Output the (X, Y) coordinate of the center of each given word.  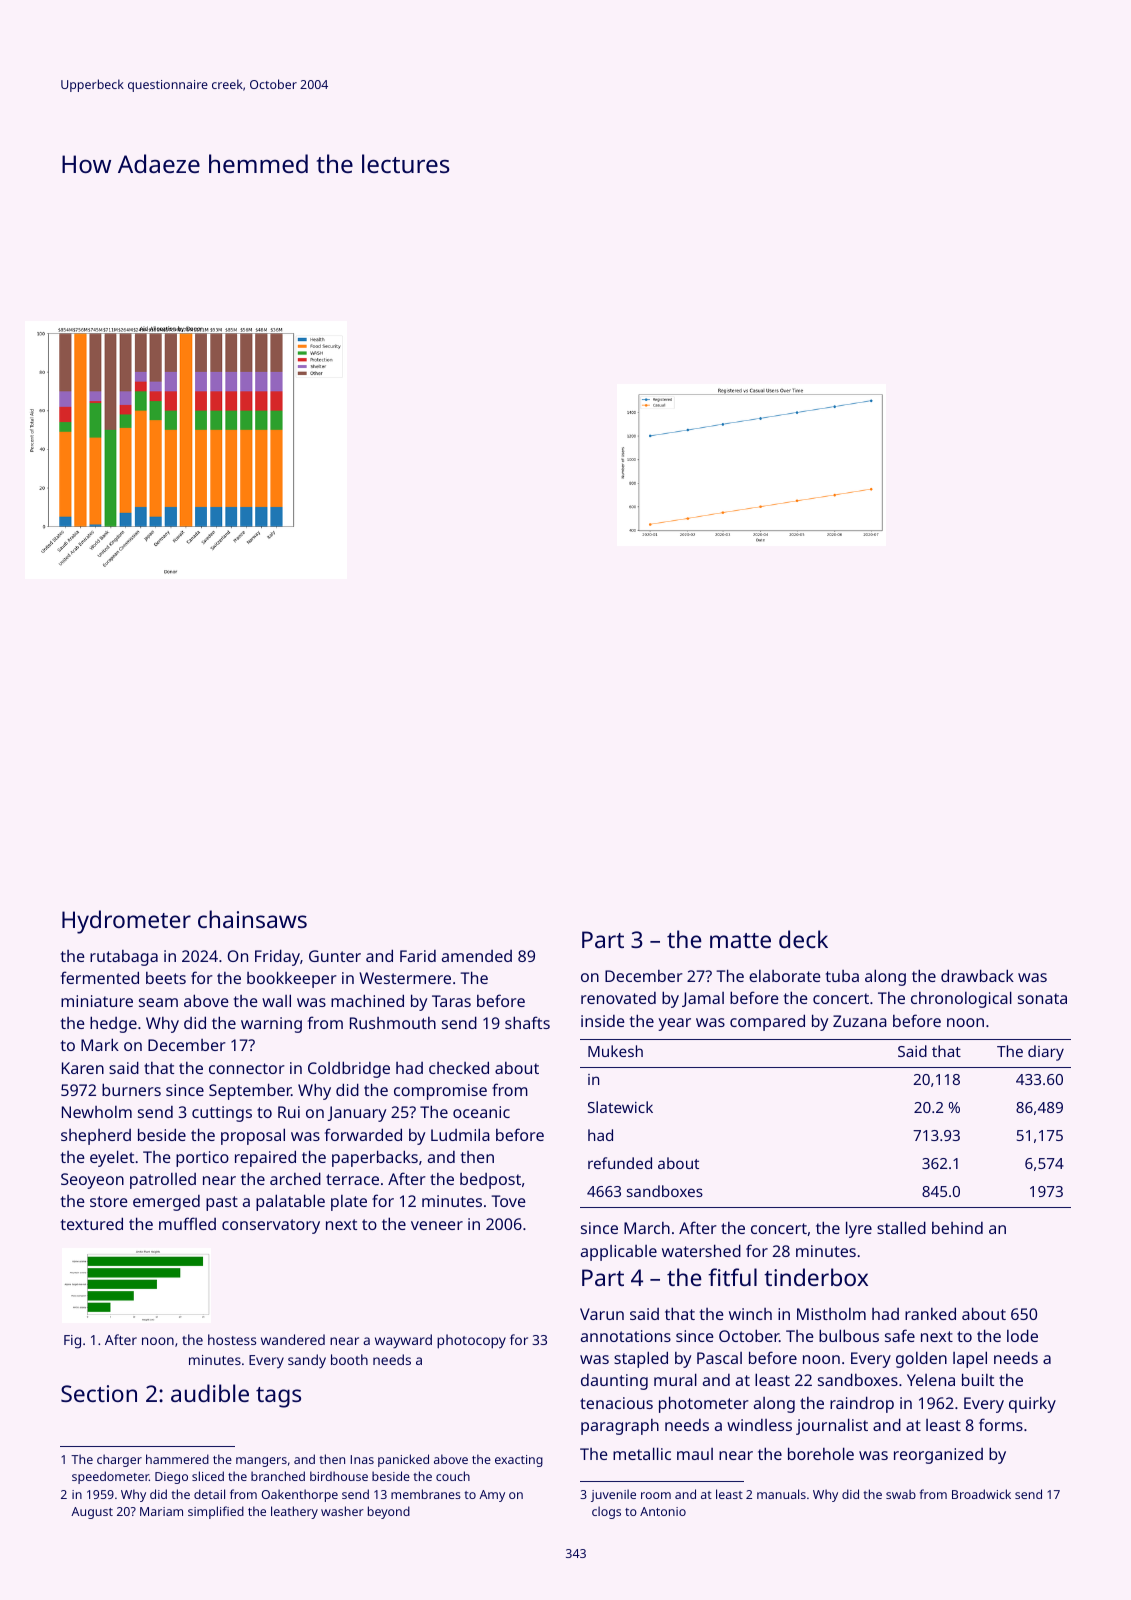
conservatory (271, 1226)
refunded (620, 1163)
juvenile (613, 1495)
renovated (618, 998)
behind (957, 1228)
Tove (508, 1201)
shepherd (96, 1137)
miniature (97, 1001)
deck (803, 939)
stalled (901, 1227)
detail (209, 1494)
